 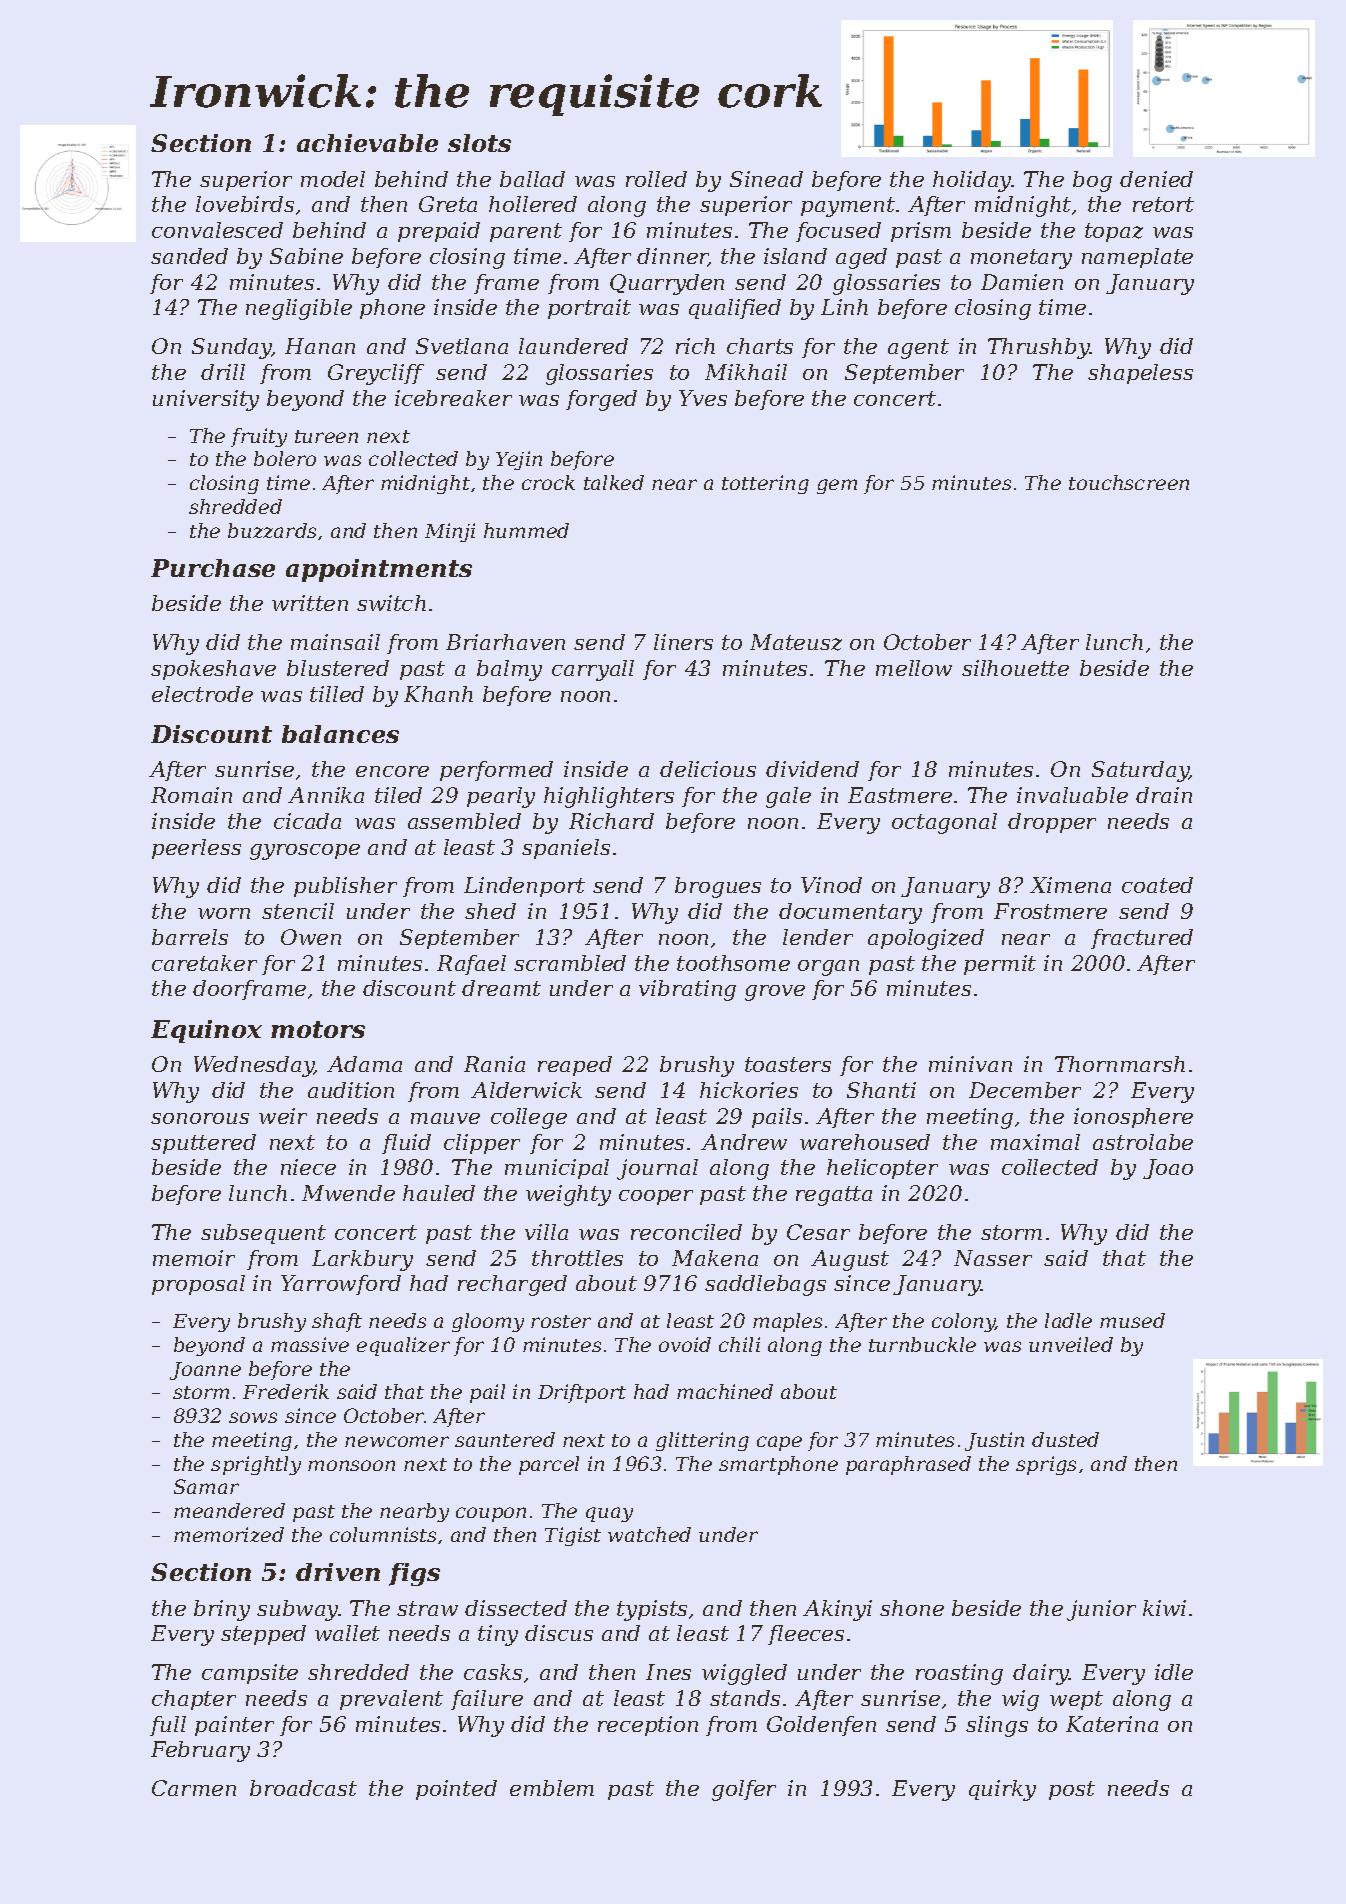 What do you see at coordinates (1015, 668) in the screenshot?
I see `silhouette` at bounding box center [1015, 668].
